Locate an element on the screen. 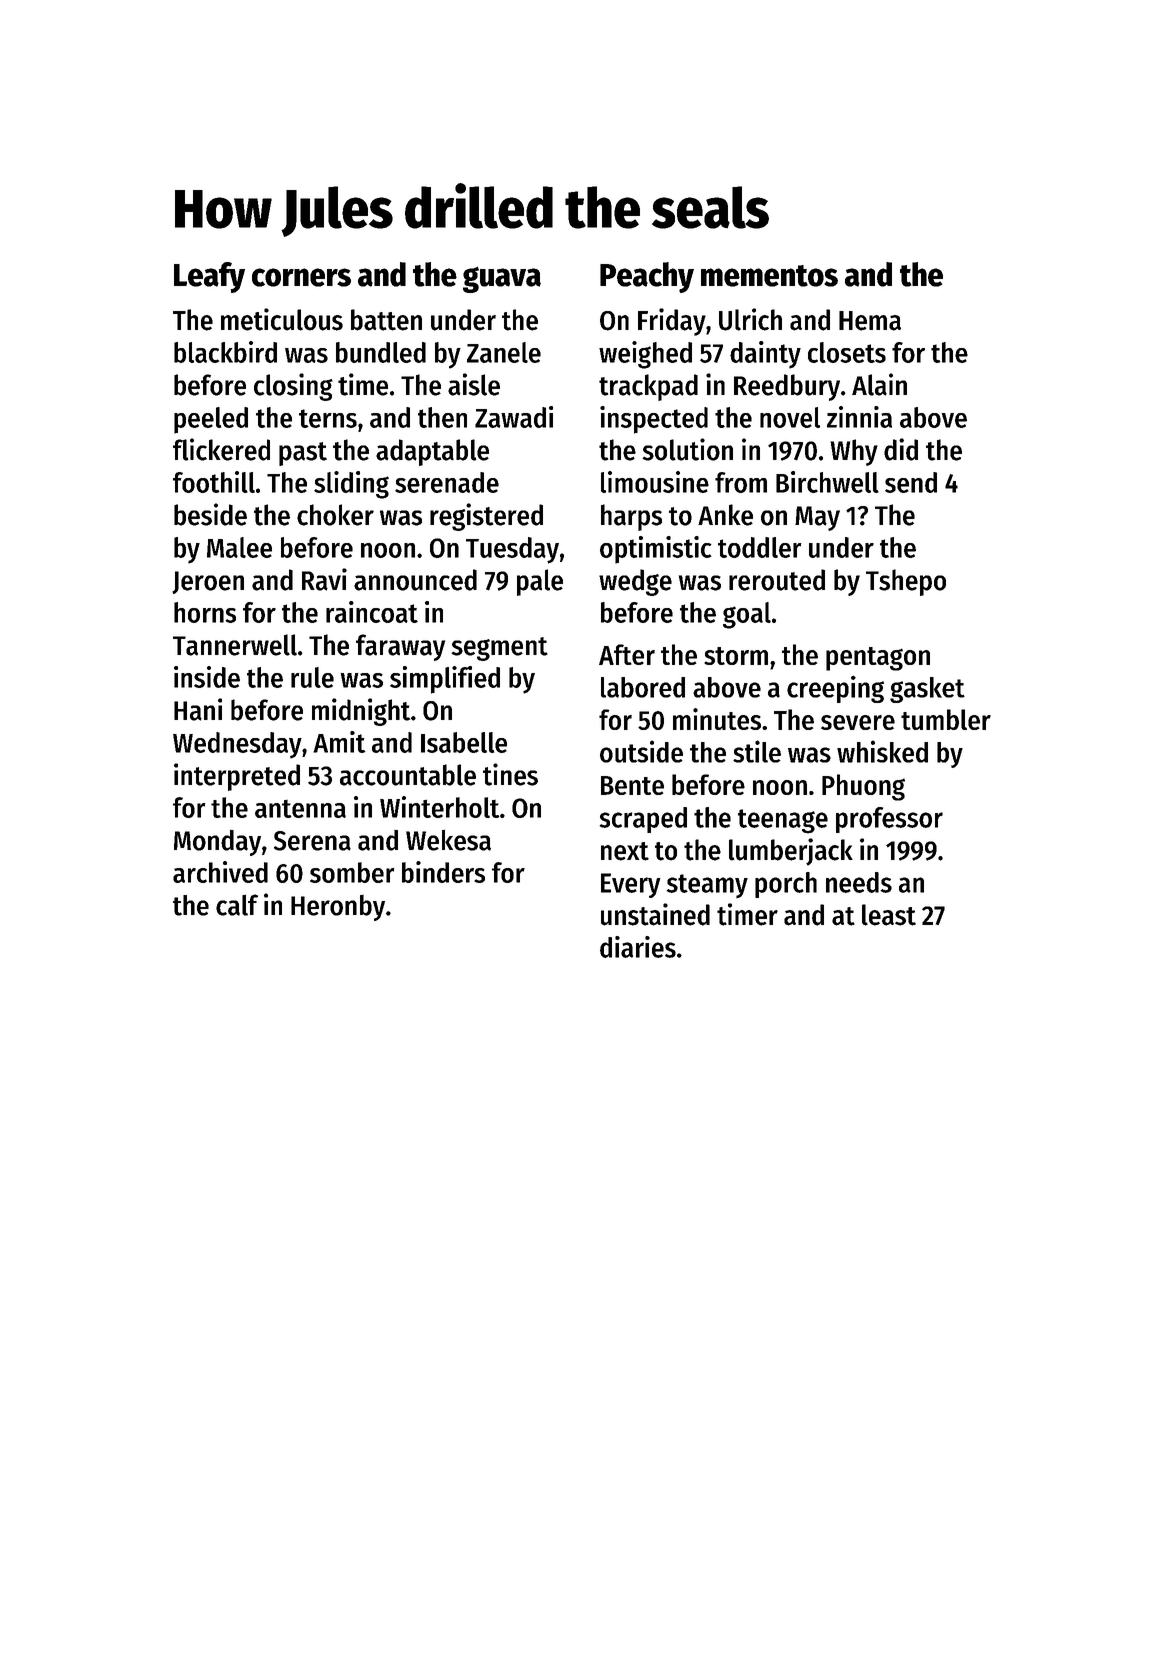 The width and height of the screenshot is (1165, 1654). Amit is located at coordinates (339, 742).
